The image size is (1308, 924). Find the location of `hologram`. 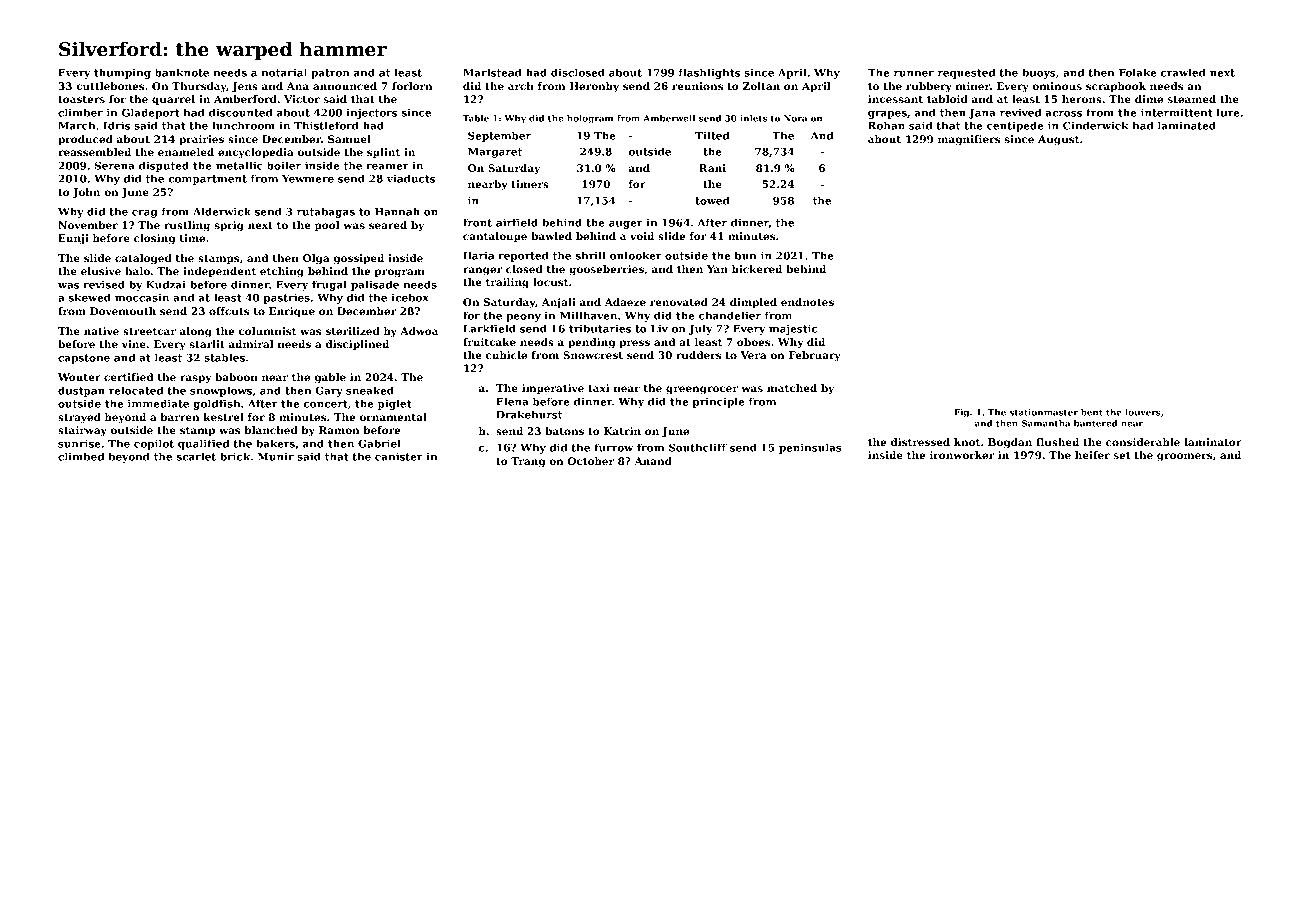

hologram is located at coordinates (590, 119).
